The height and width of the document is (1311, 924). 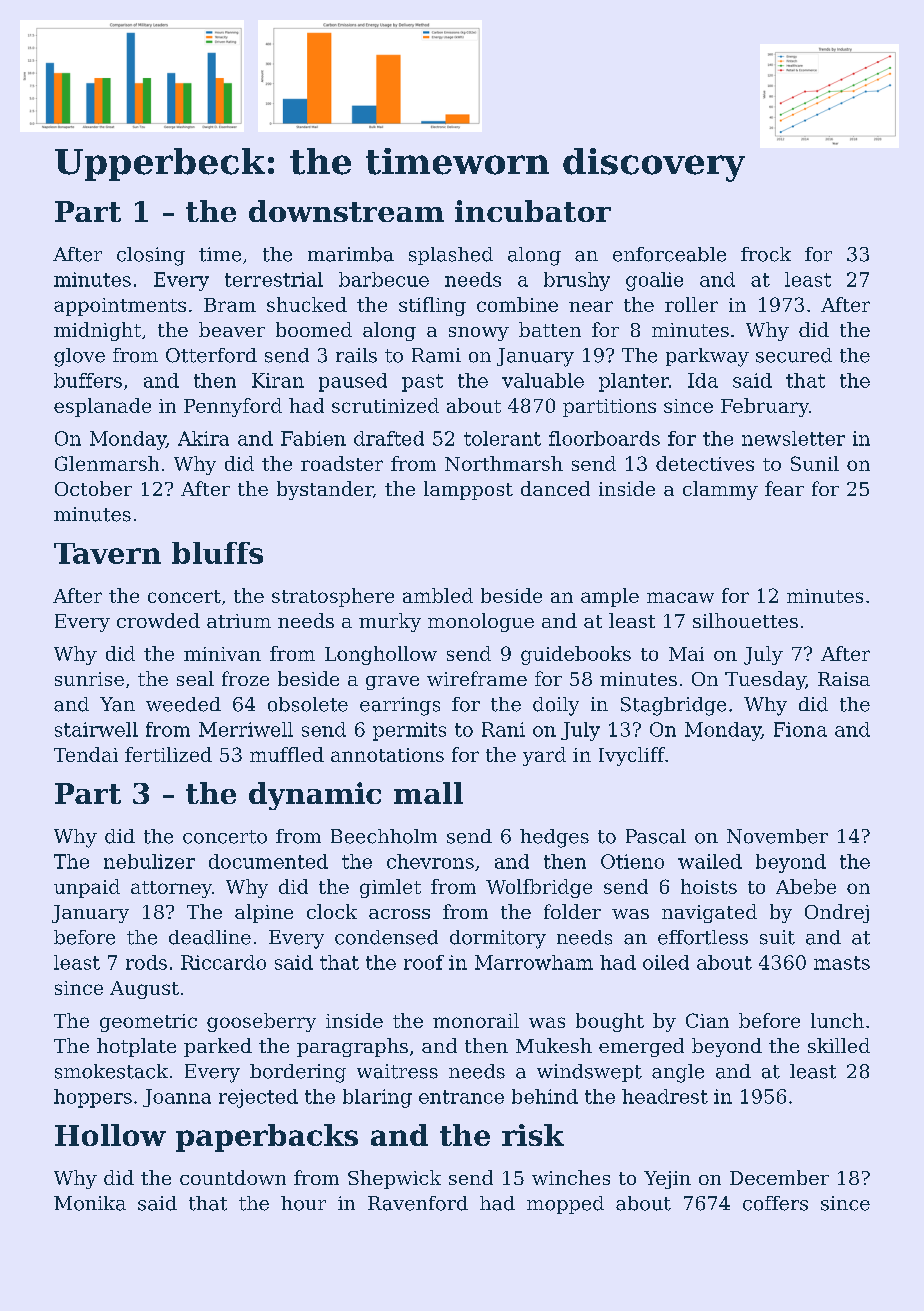 What do you see at coordinates (222, 654) in the document?
I see `minivan` at bounding box center [222, 654].
